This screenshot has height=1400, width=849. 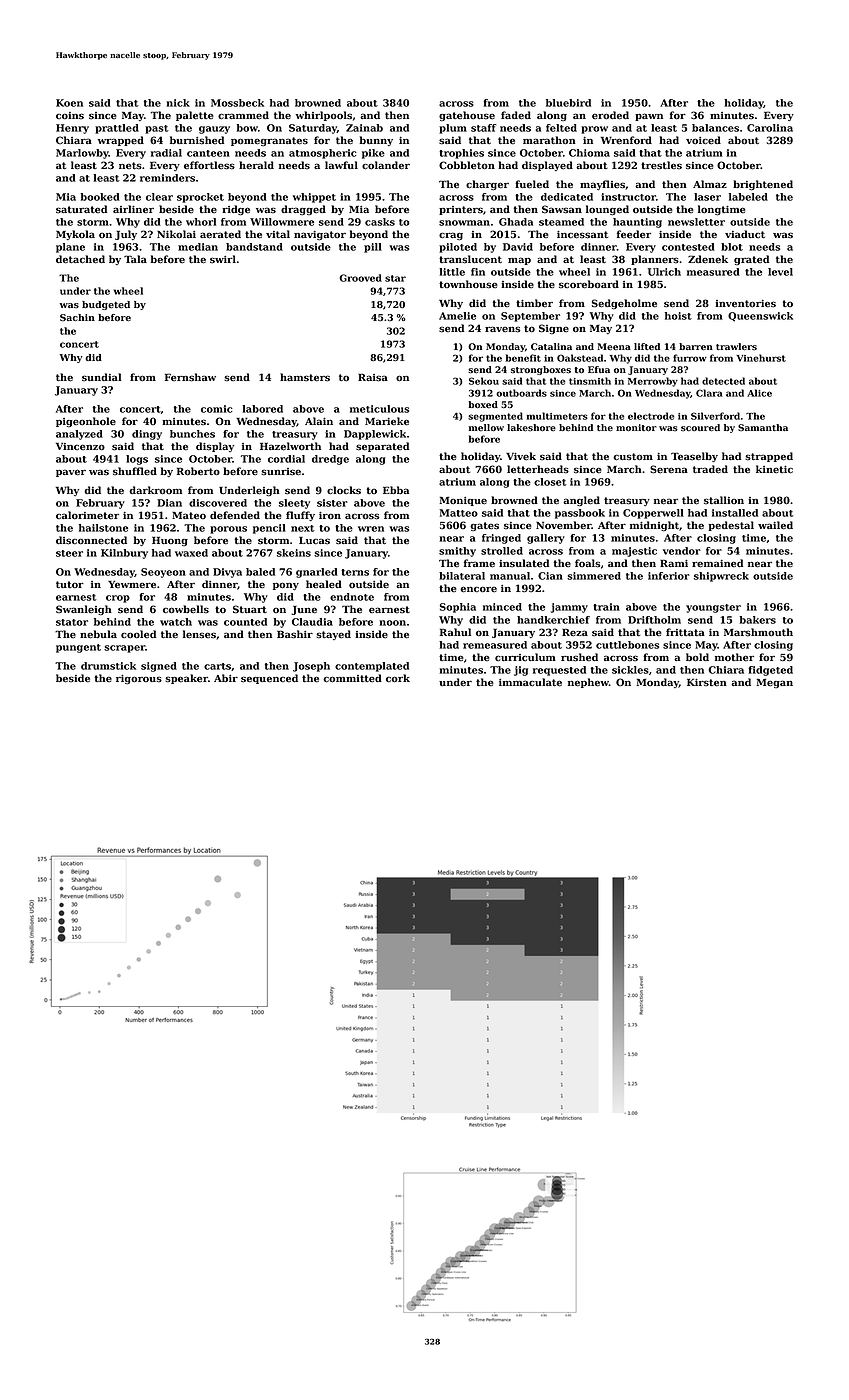 What do you see at coordinates (71, 473) in the screenshot?
I see `paver` at bounding box center [71, 473].
